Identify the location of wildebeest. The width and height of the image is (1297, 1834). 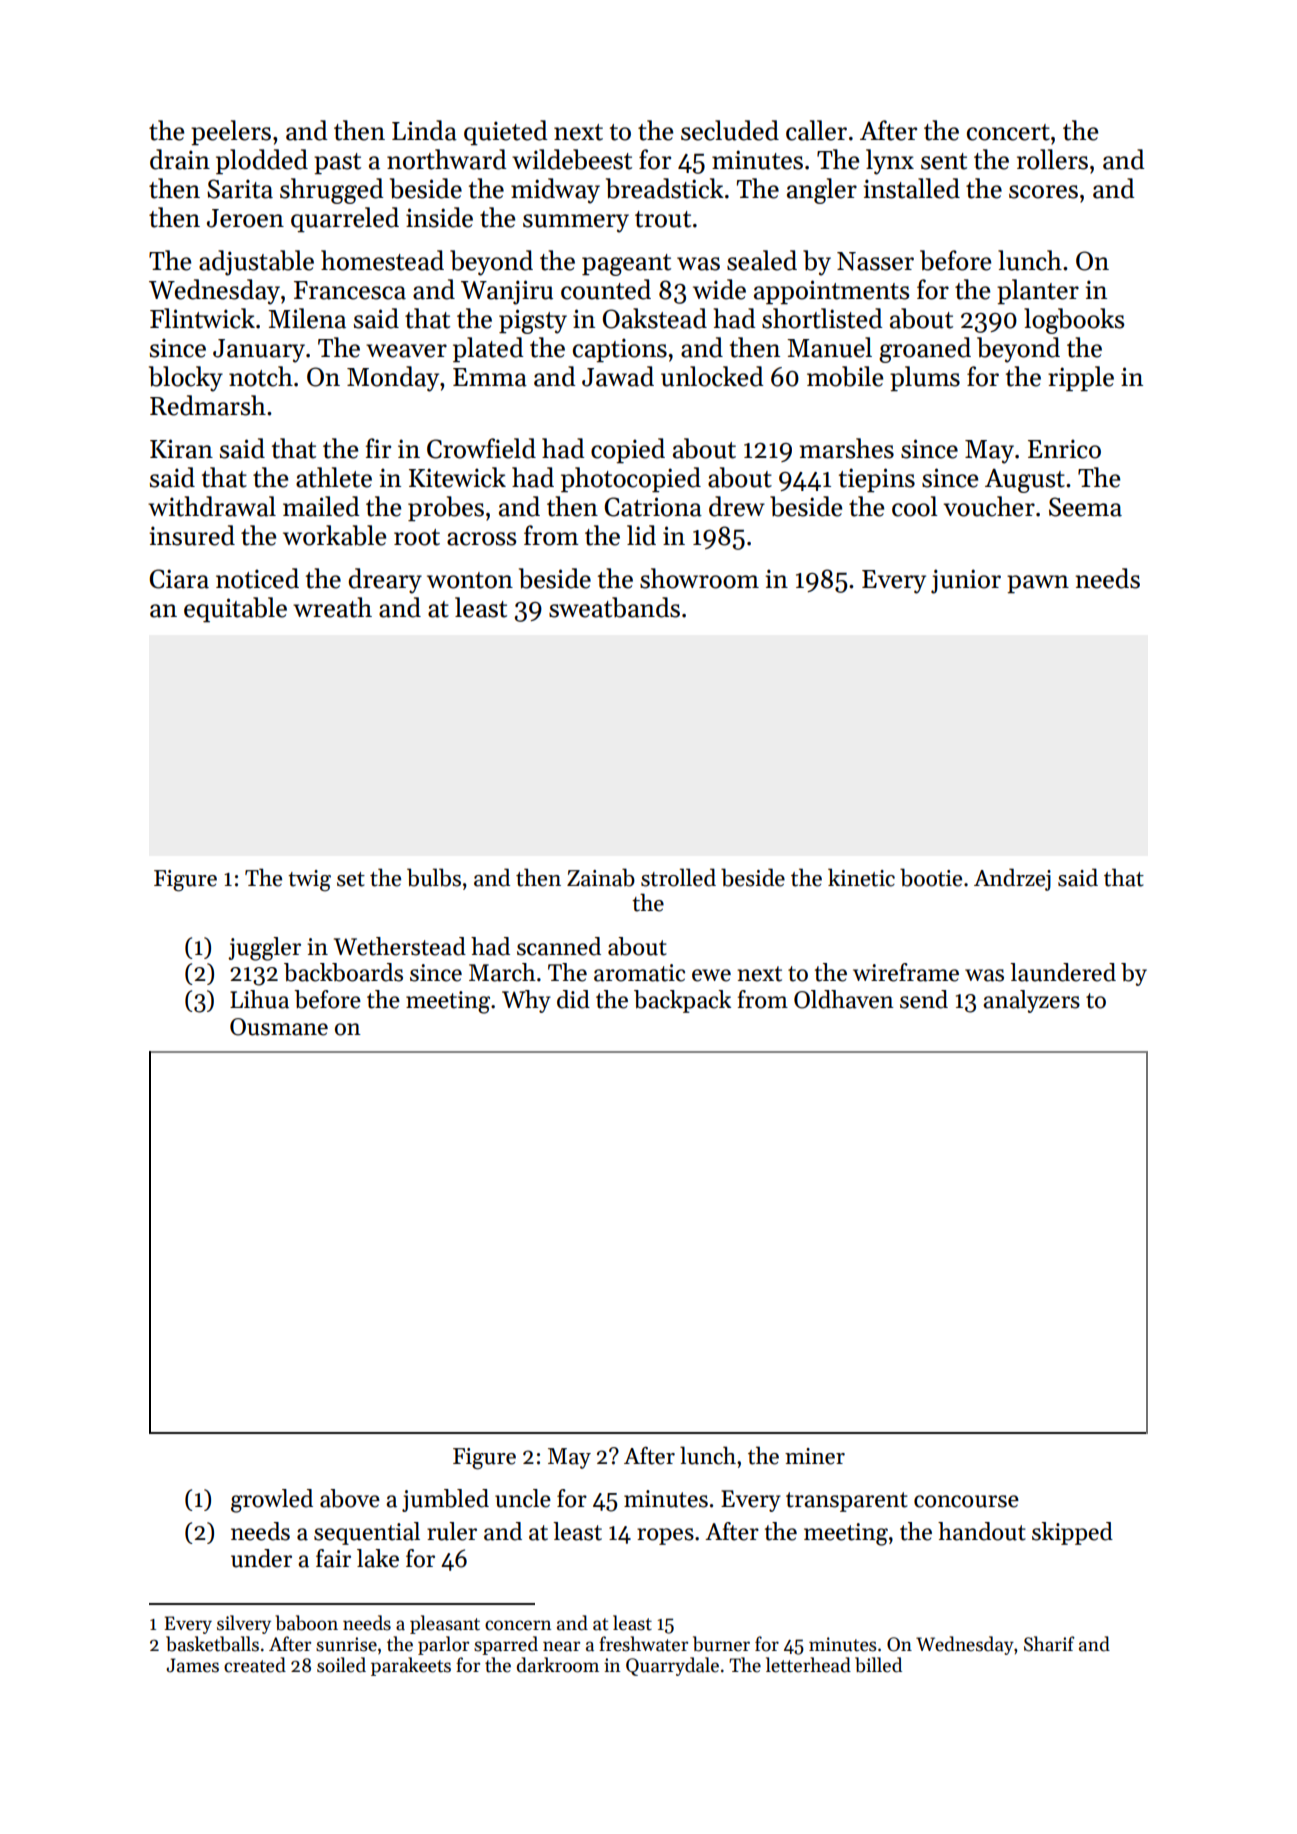
(572, 159).
